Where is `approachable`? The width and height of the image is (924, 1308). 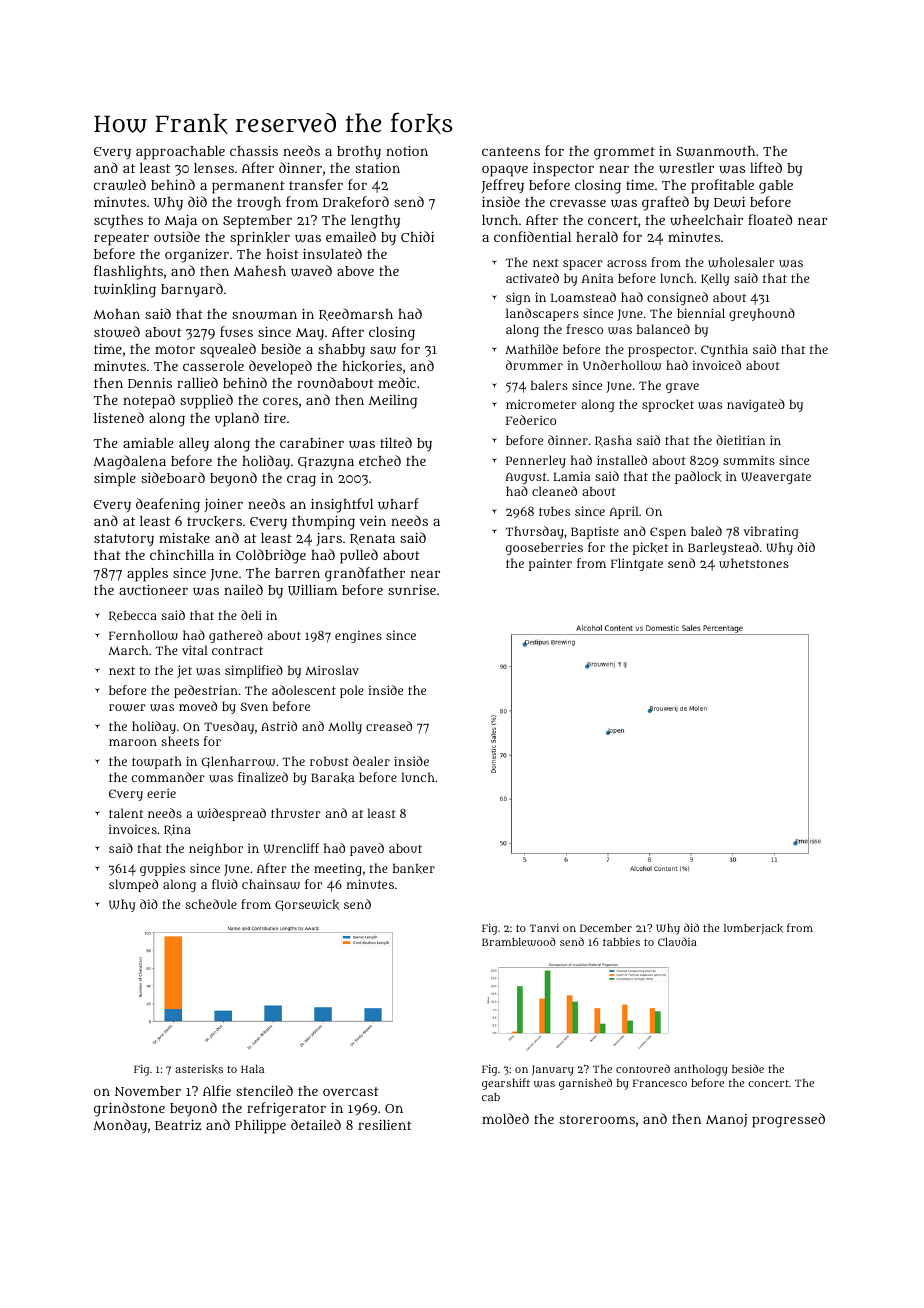 approachable is located at coordinates (180, 153).
